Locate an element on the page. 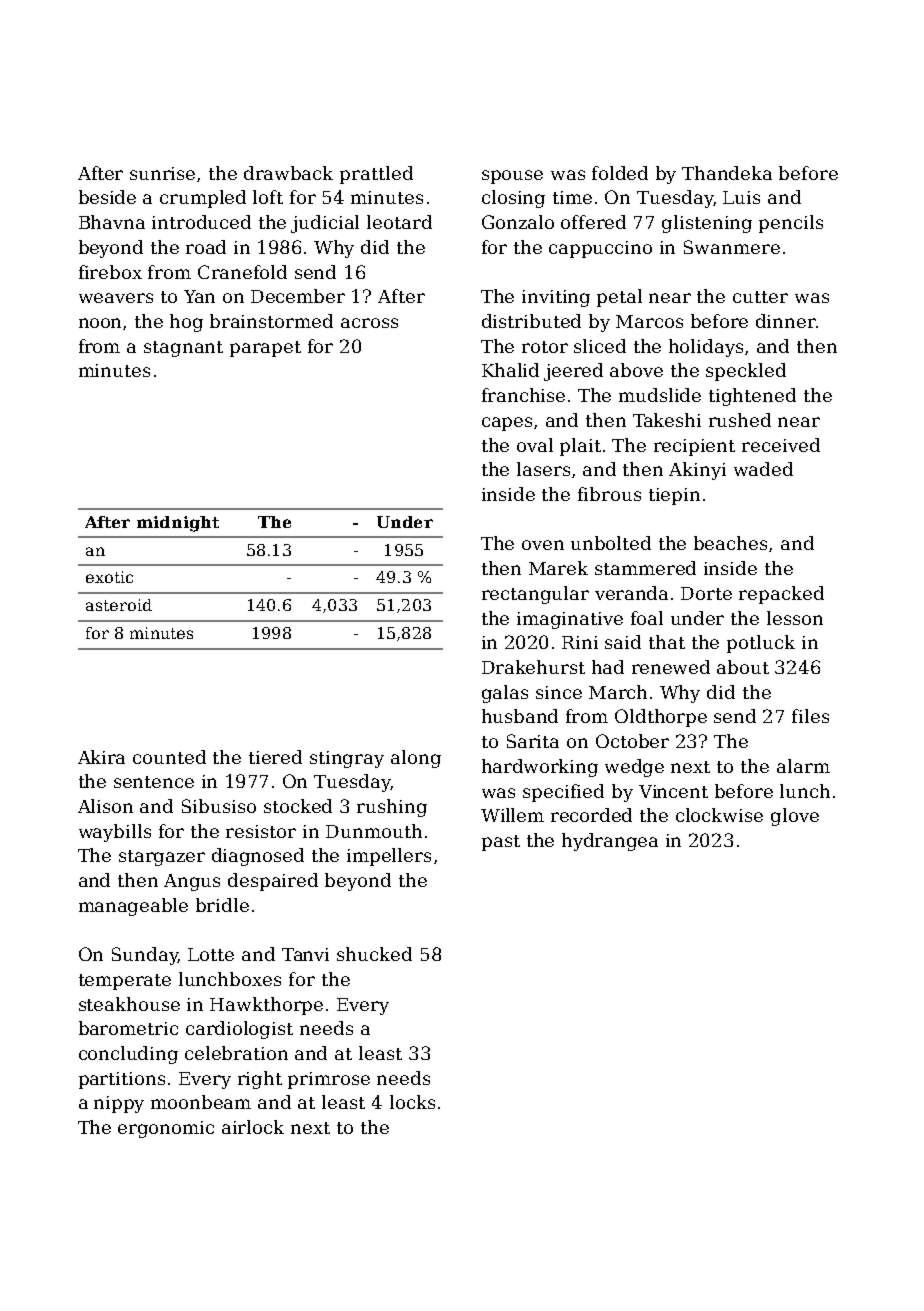  galas is located at coordinates (505, 694).
